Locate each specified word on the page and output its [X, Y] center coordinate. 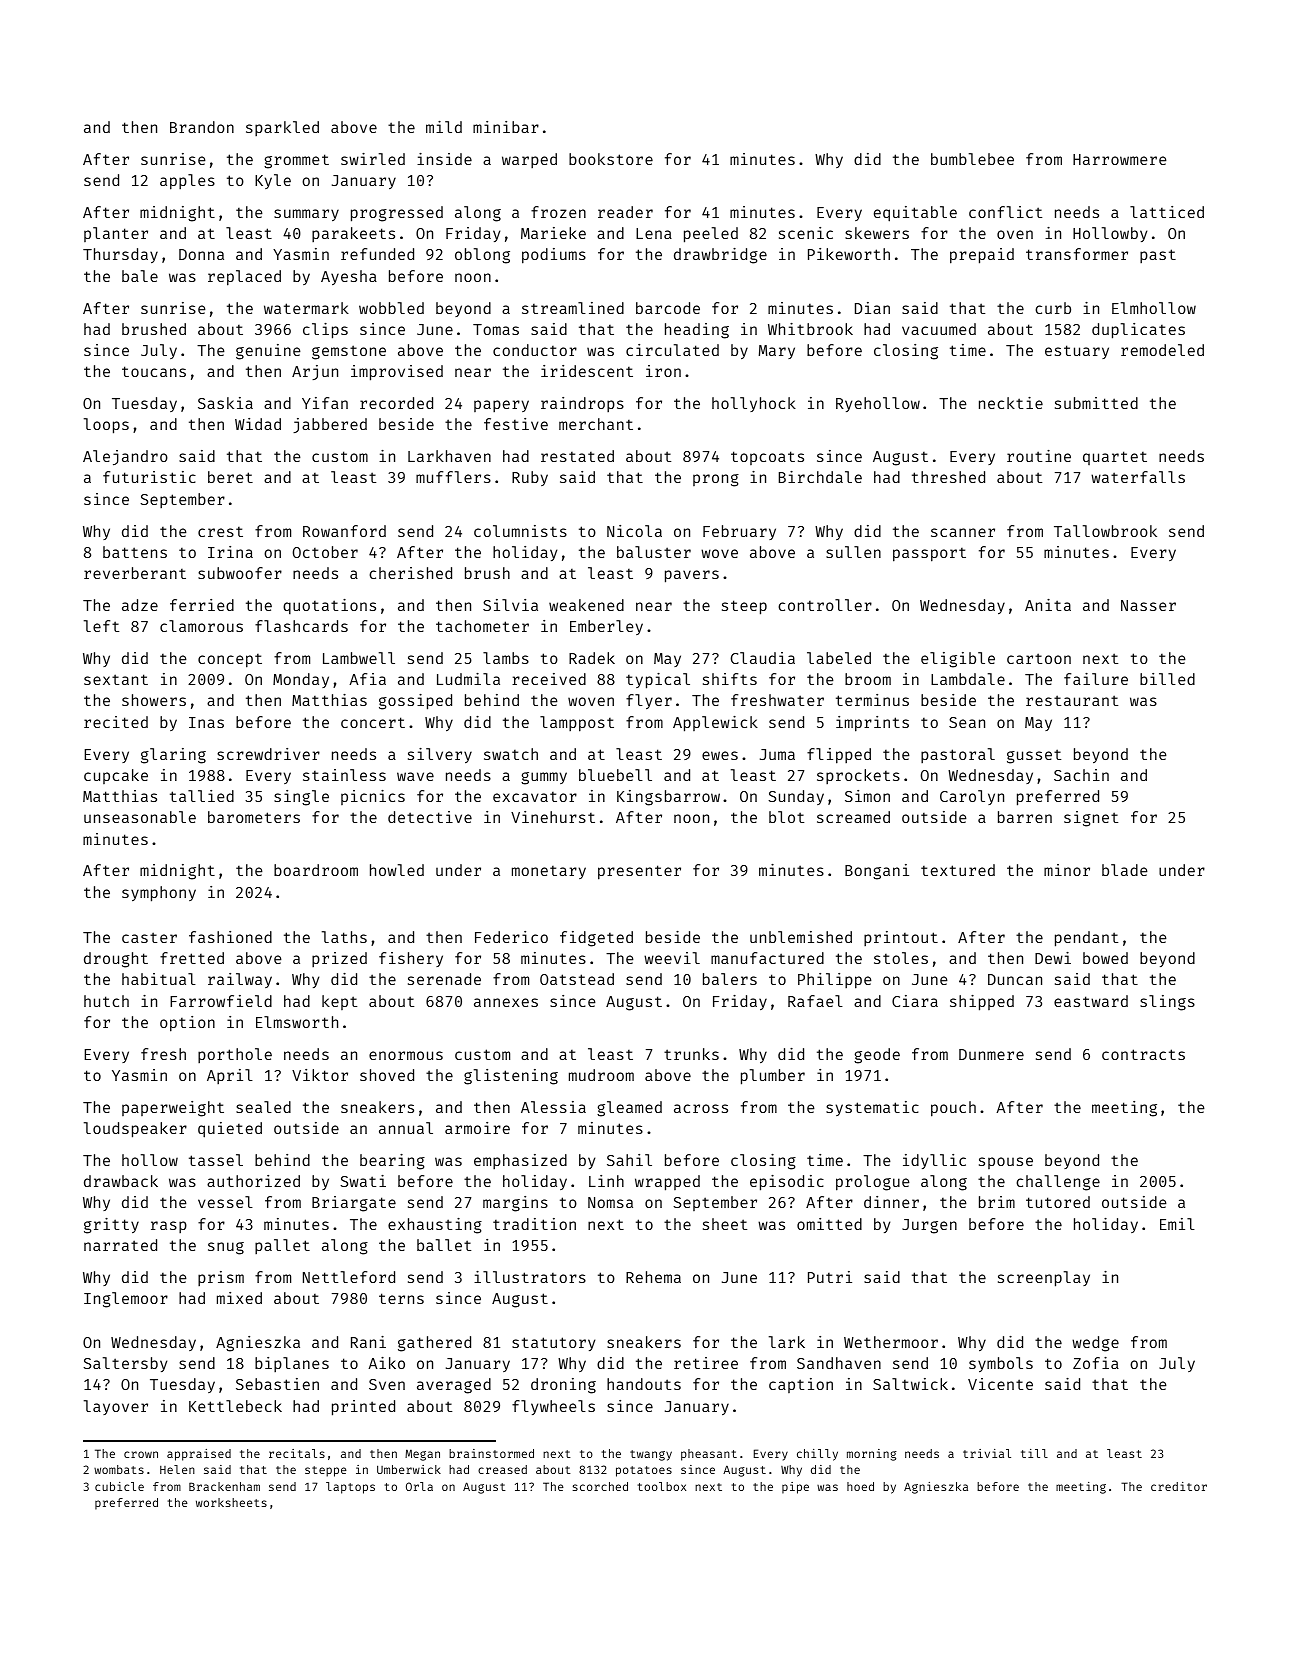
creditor [1179, 1486]
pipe [795, 1488]
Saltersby [125, 1364]
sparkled [282, 128]
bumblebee [972, 159]
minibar [506, 127]
